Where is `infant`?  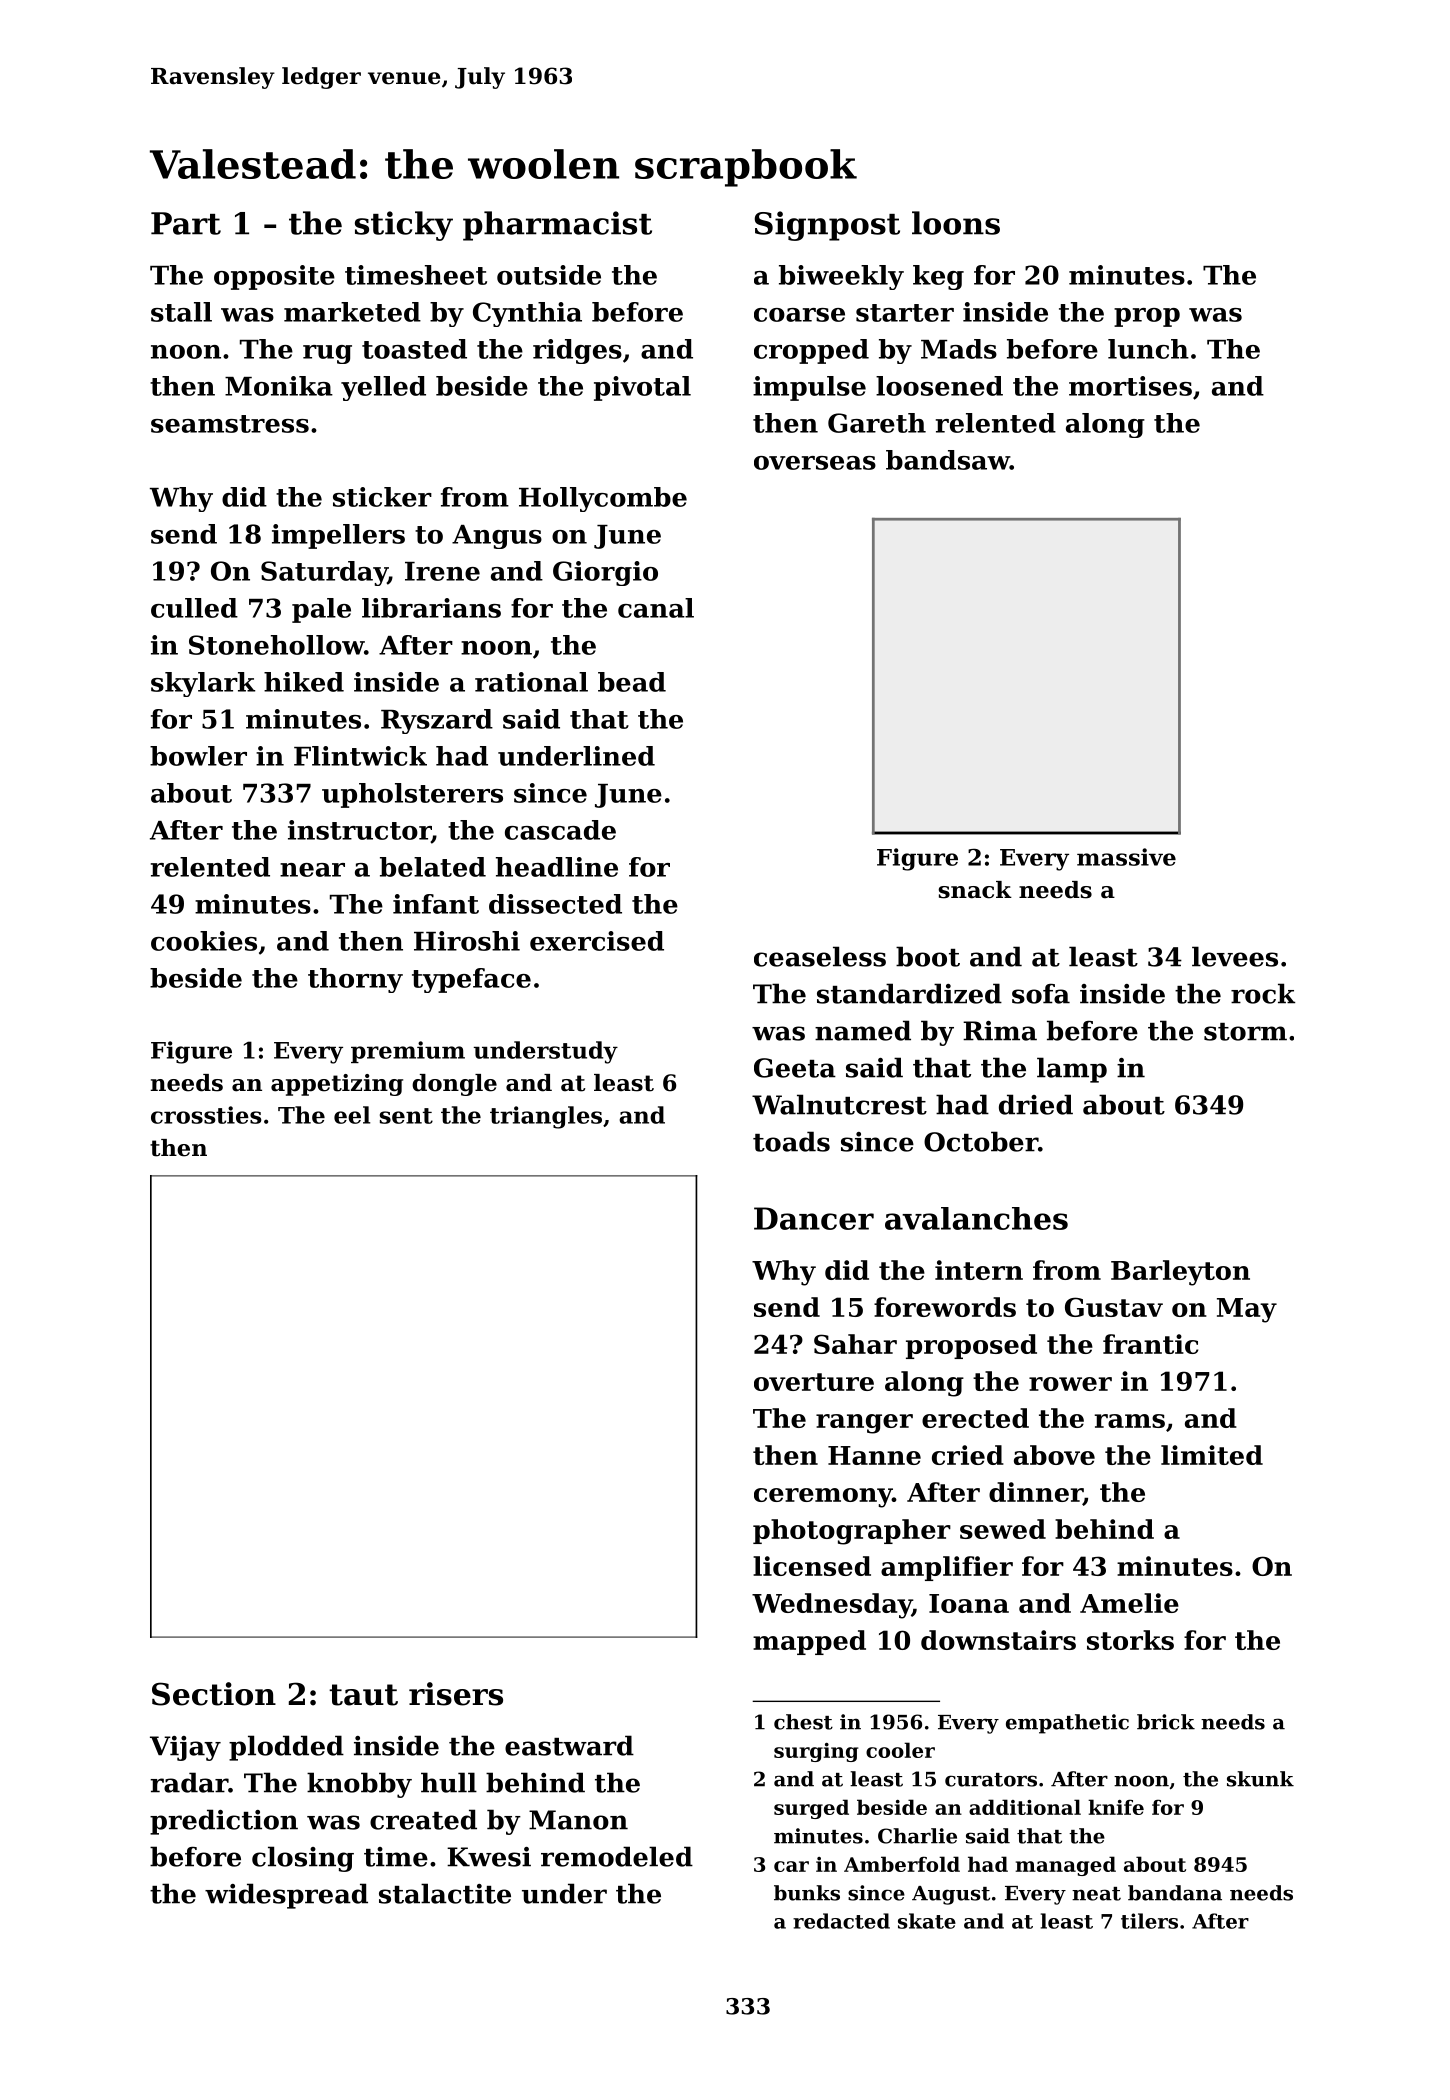 infant is located at coordinates (436, 904).
